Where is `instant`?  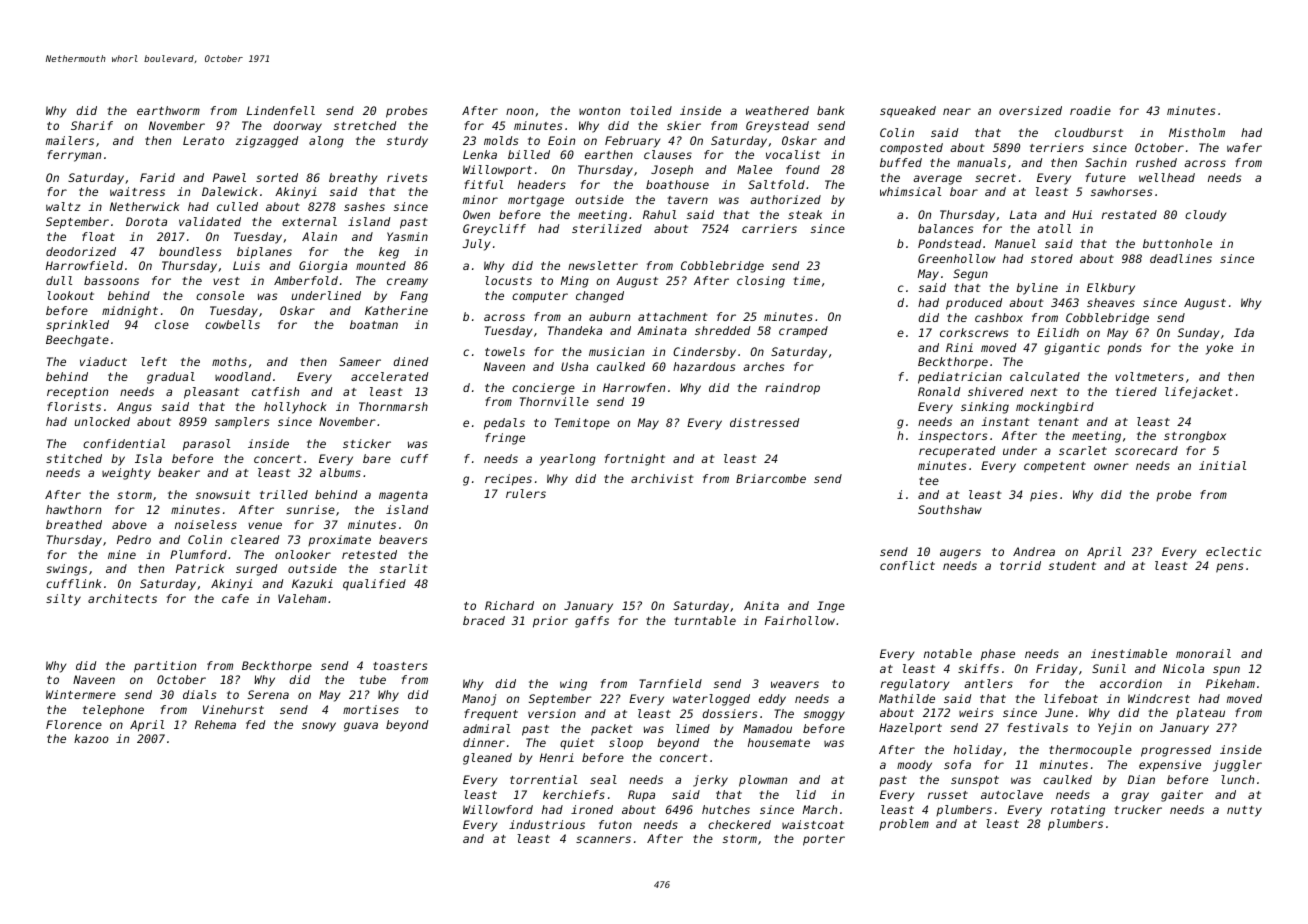 instant is located at coordinates (1005, 421).
